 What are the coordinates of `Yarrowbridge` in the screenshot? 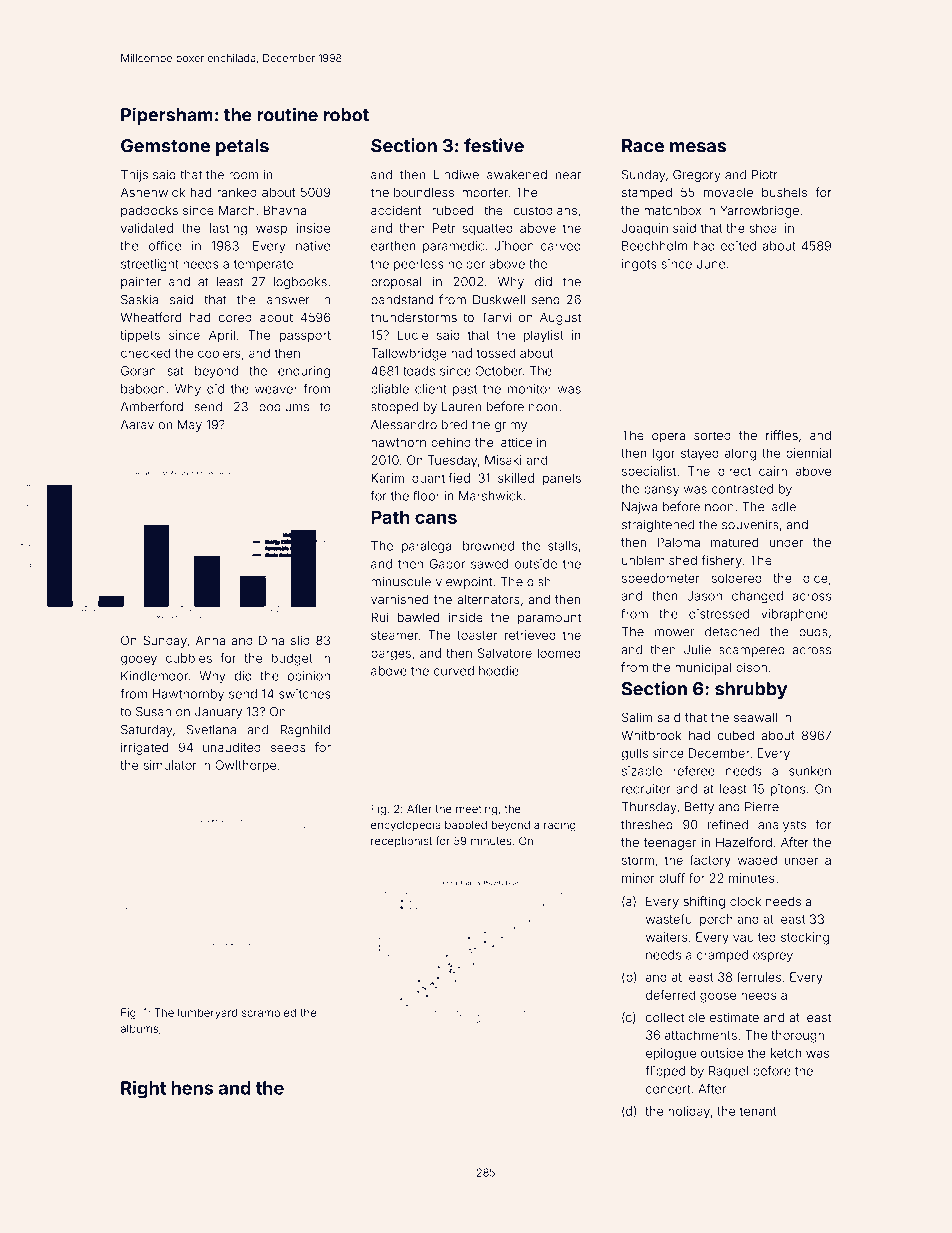 It's located at (759, 211).
